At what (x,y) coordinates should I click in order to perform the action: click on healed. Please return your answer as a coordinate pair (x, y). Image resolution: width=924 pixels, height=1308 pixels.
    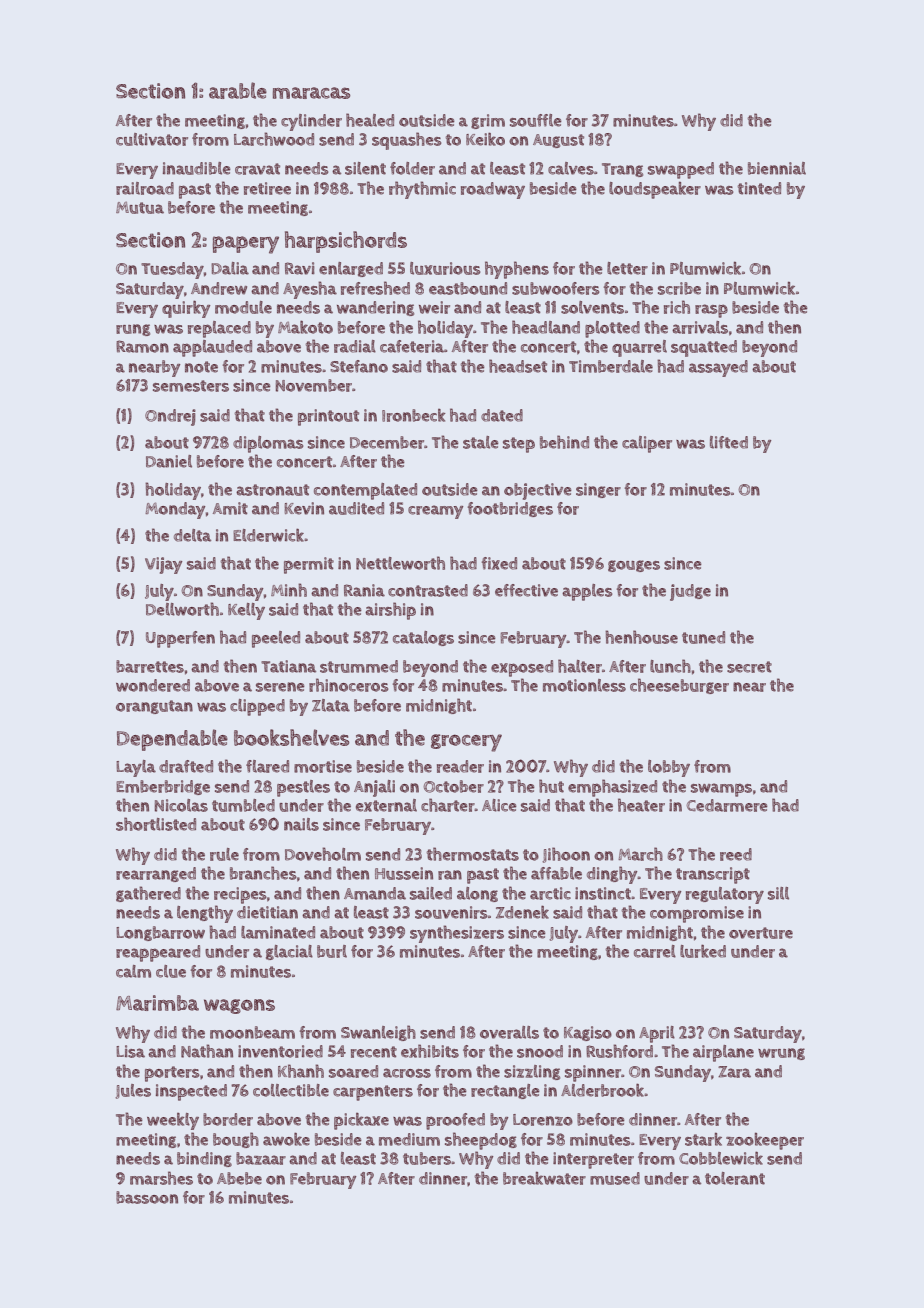
    Looking at the image, I should click on (370, 120).
